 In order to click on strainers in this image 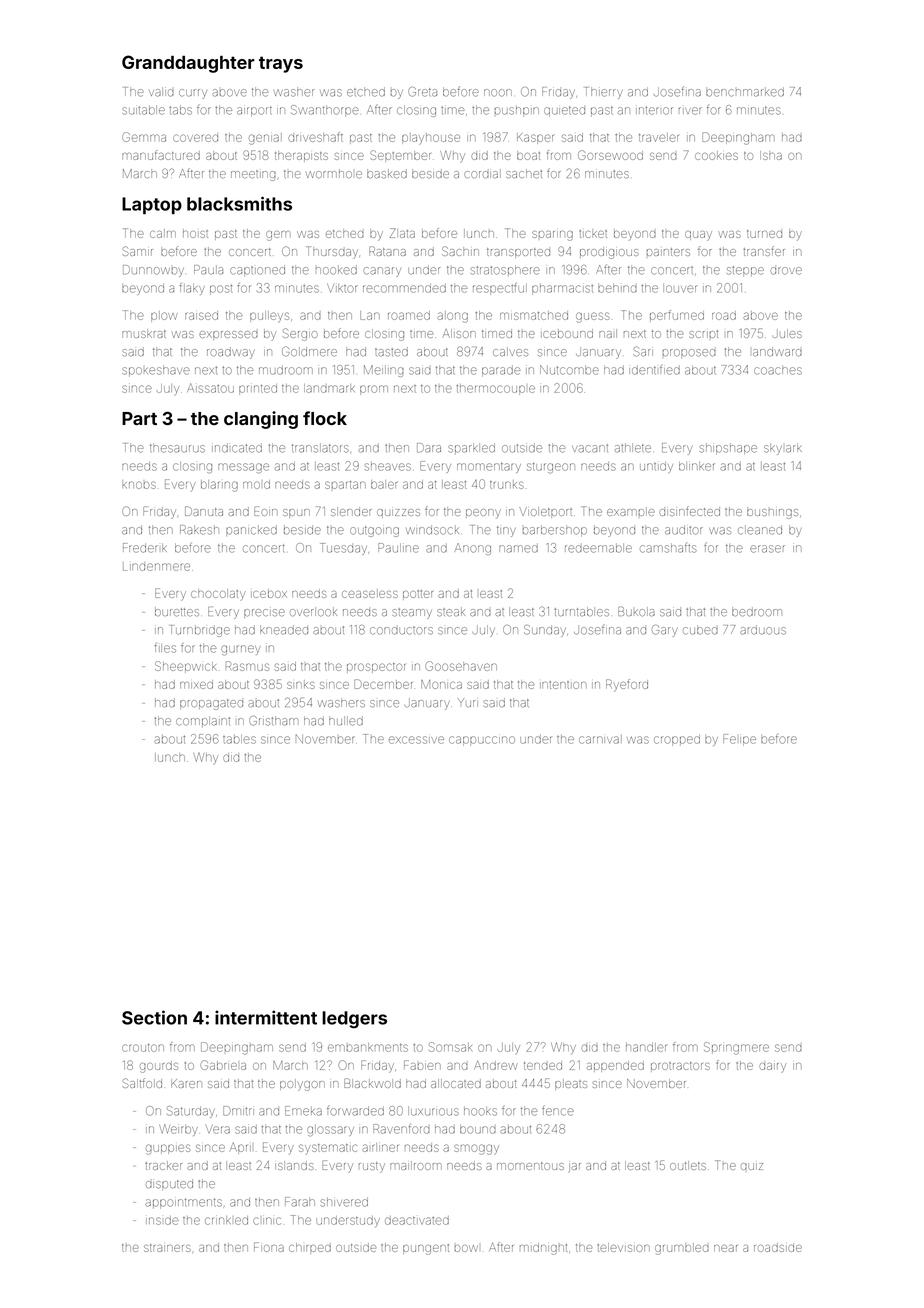, I will do `click(167, 1248)`.
